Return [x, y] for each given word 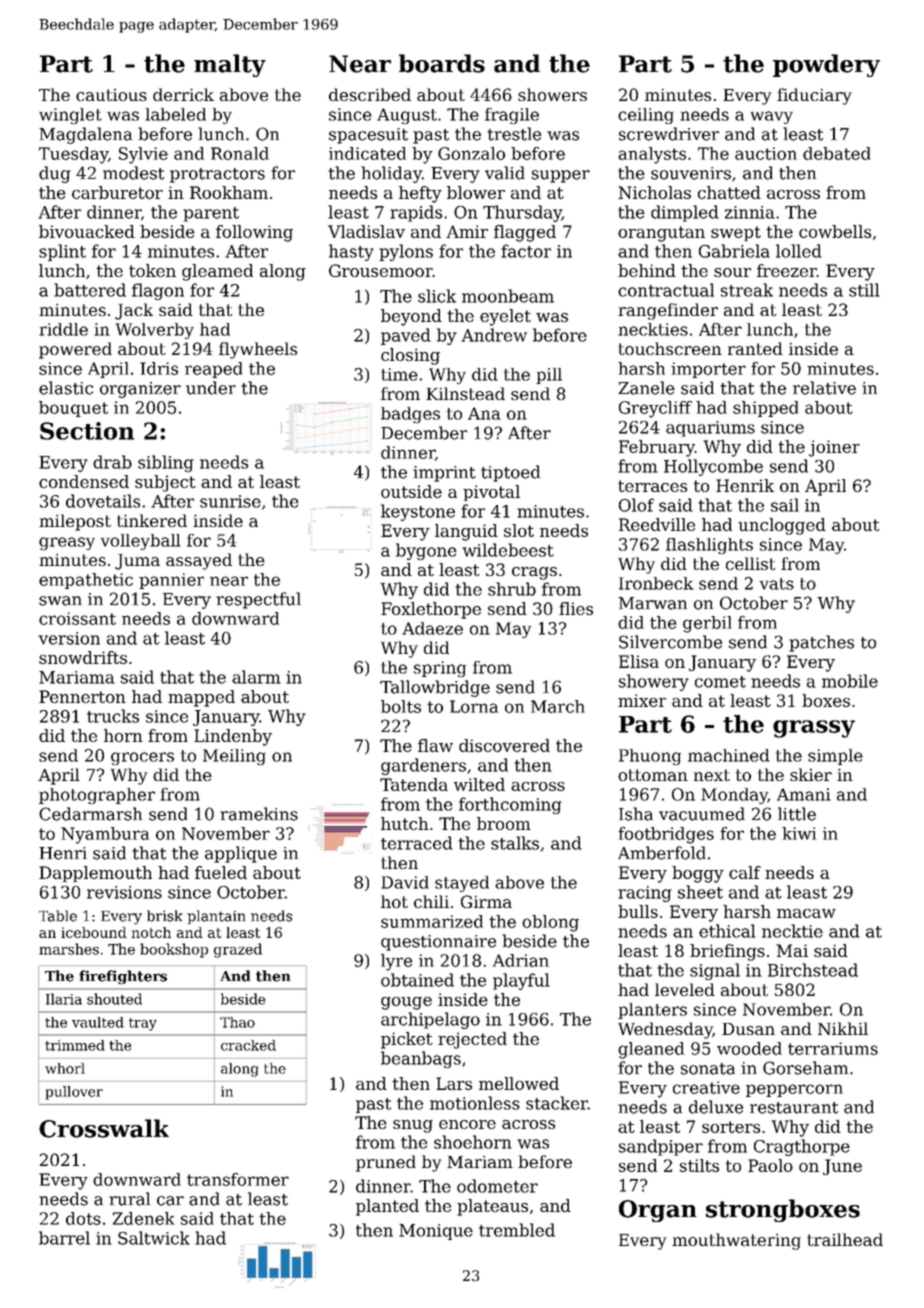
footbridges [666, 835]
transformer [238, 1179]
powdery [826, 65]
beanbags [421, 1059]
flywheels [258, 350]
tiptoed [510, 473]
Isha [636, 814]
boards [442, 63]
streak [747, 290]
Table [58, 916]
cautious [111, 95]
